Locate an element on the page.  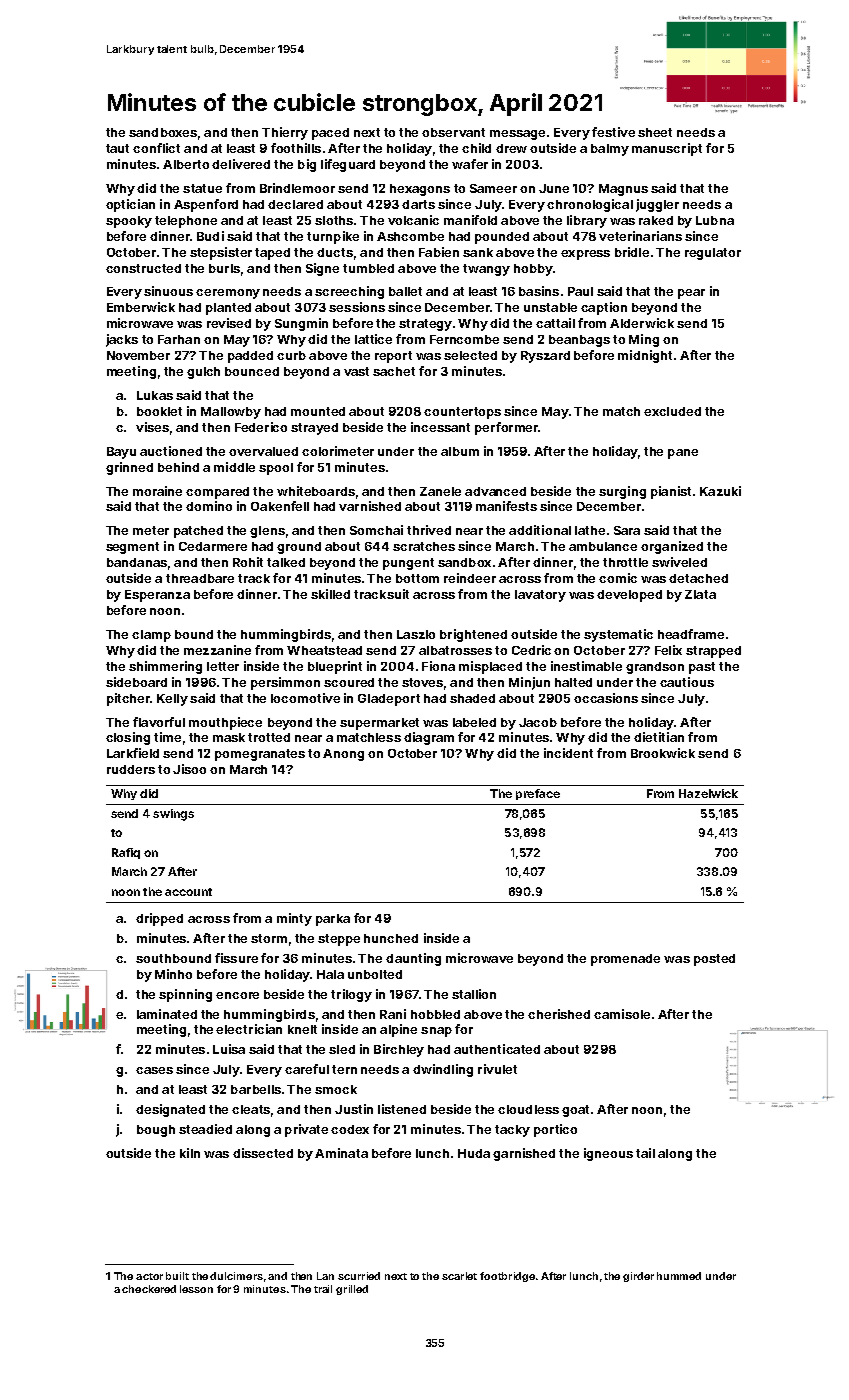
declared is located at coordinates (295, 204).
